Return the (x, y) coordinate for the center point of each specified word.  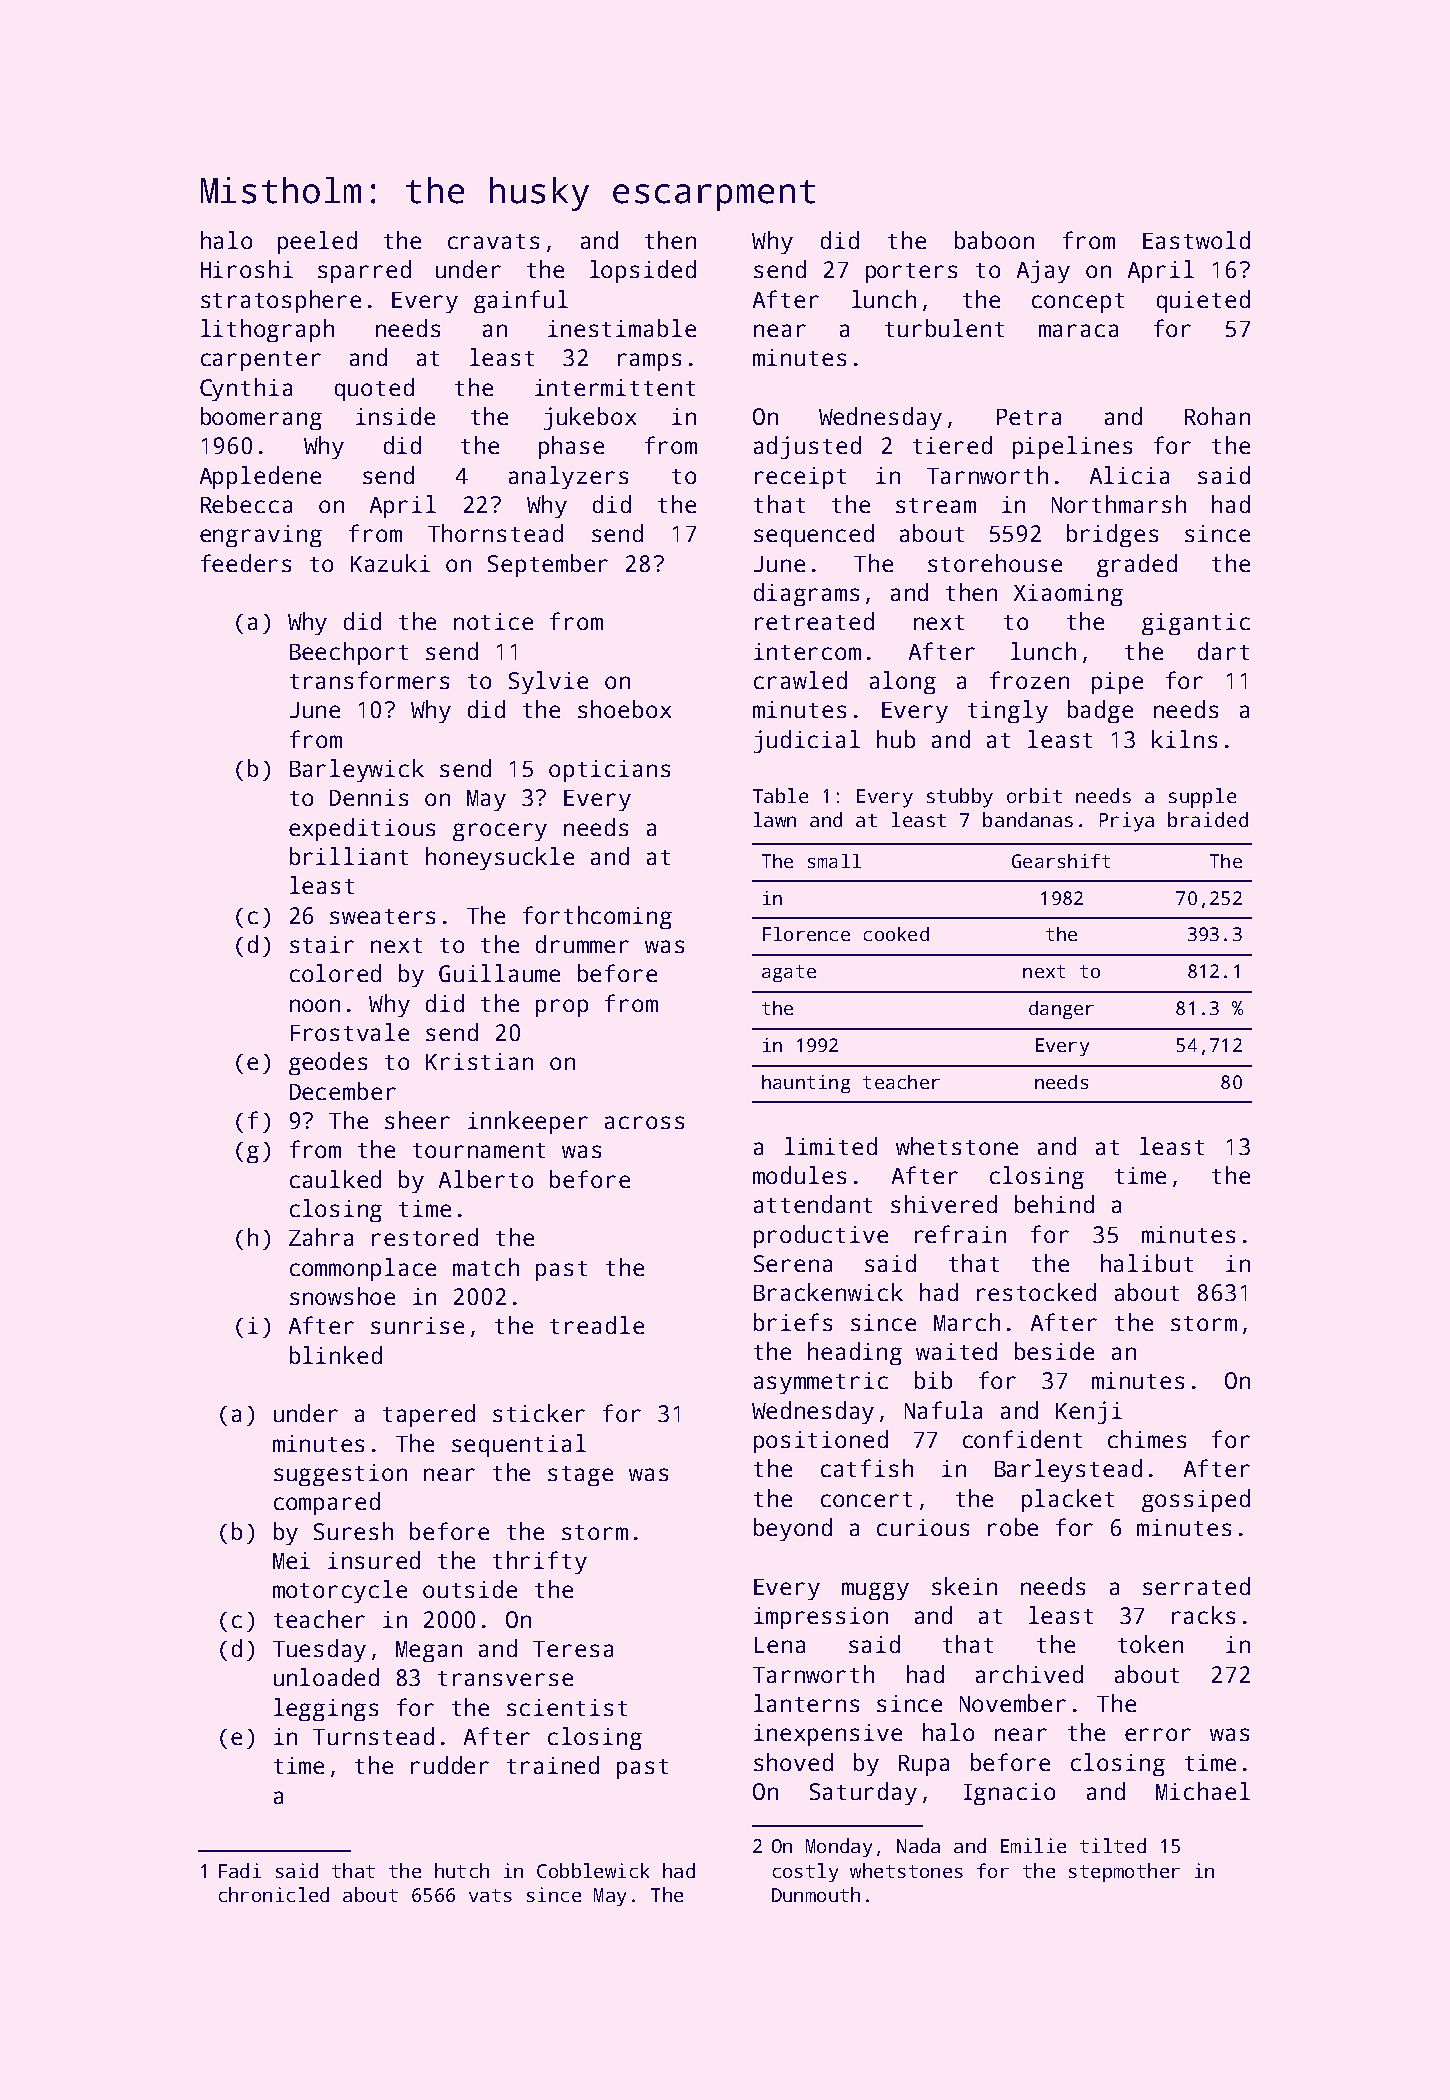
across (644, 1122)
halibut (1147, 1263)
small (834, 861)
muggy (875, 1591)
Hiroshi (247, 269)
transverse (505, 1678)
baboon (994, 240)
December (343, 1091)
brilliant (349, 856)
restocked (1036, 1292)
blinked (336, 1355)
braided (1208, 819)
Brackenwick (828, 1292)
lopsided (643, 271)
